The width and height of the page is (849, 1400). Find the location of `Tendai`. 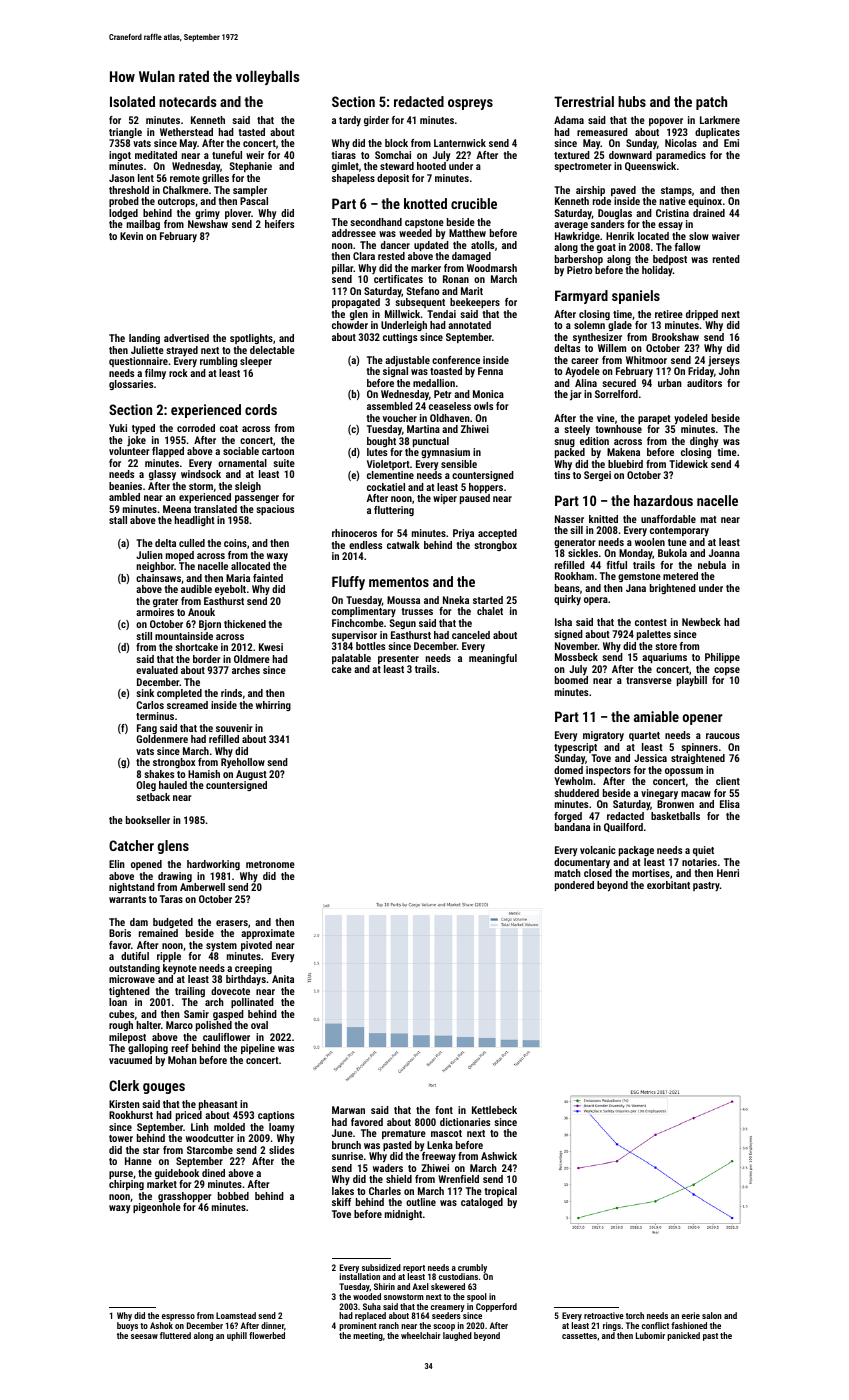

Tendai is located at coordinates (441, 314).
